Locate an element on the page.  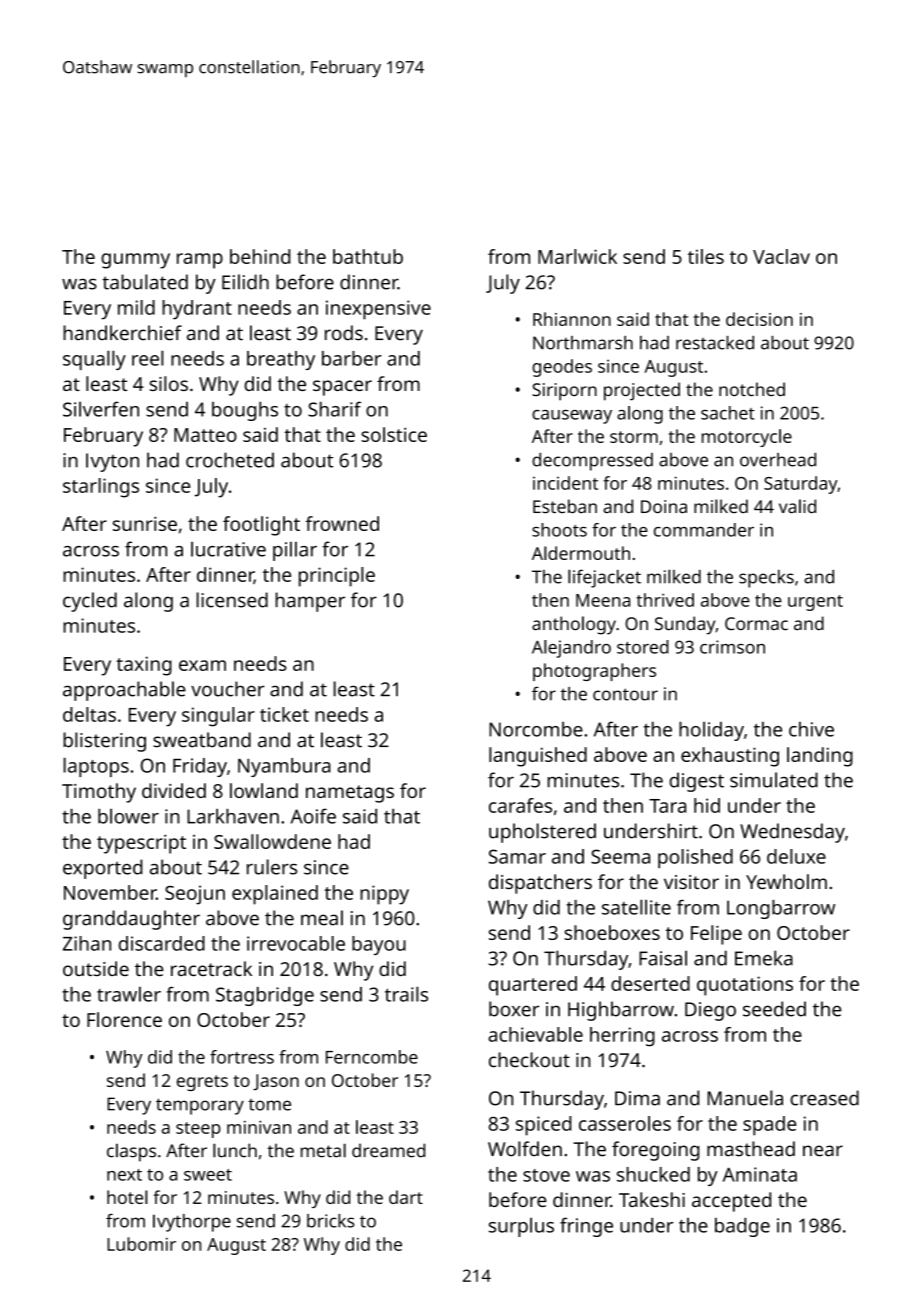
thrived is located at coordinates (665, 600).
